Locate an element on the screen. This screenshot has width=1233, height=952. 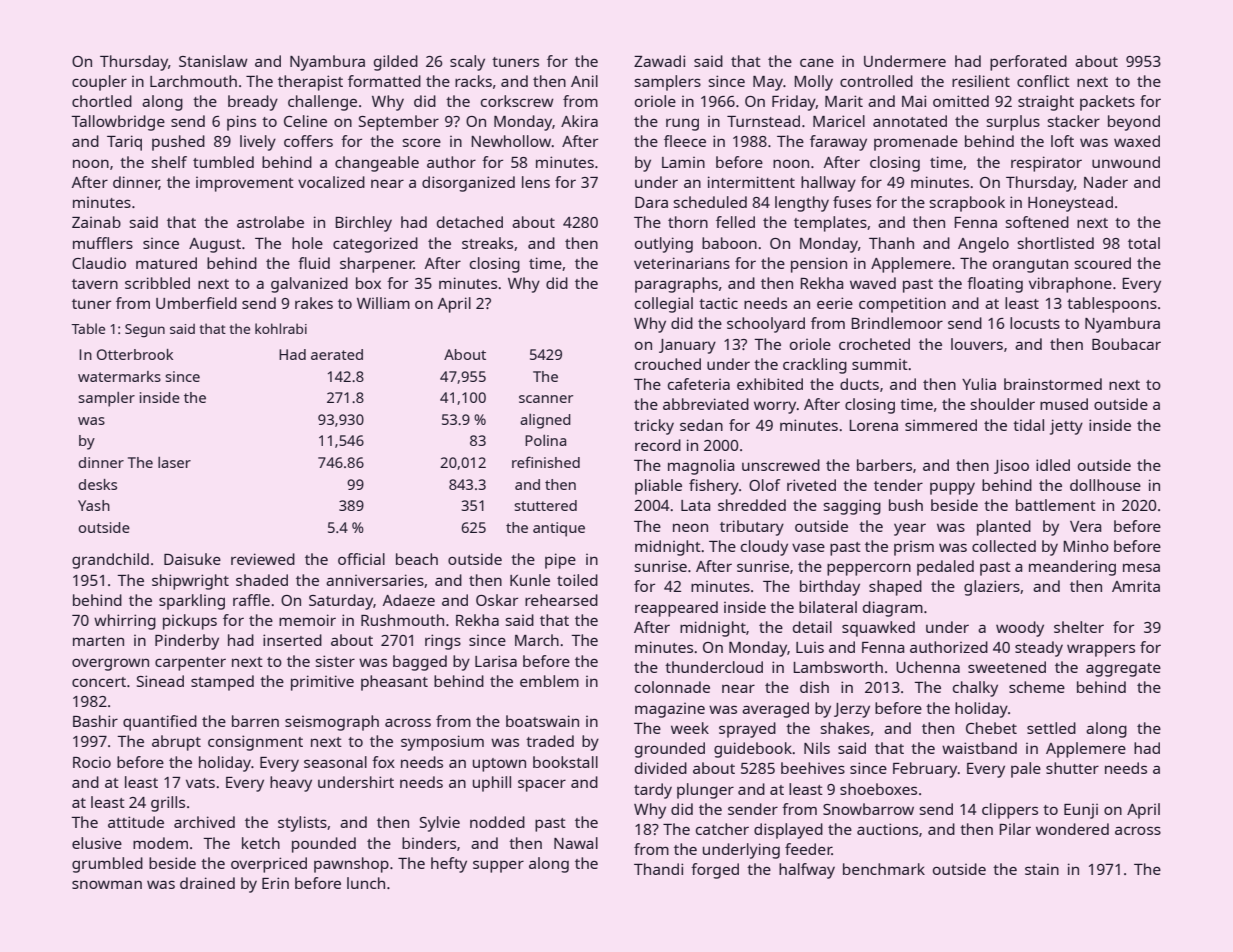
aerated is located at coordinates (337, 354).
